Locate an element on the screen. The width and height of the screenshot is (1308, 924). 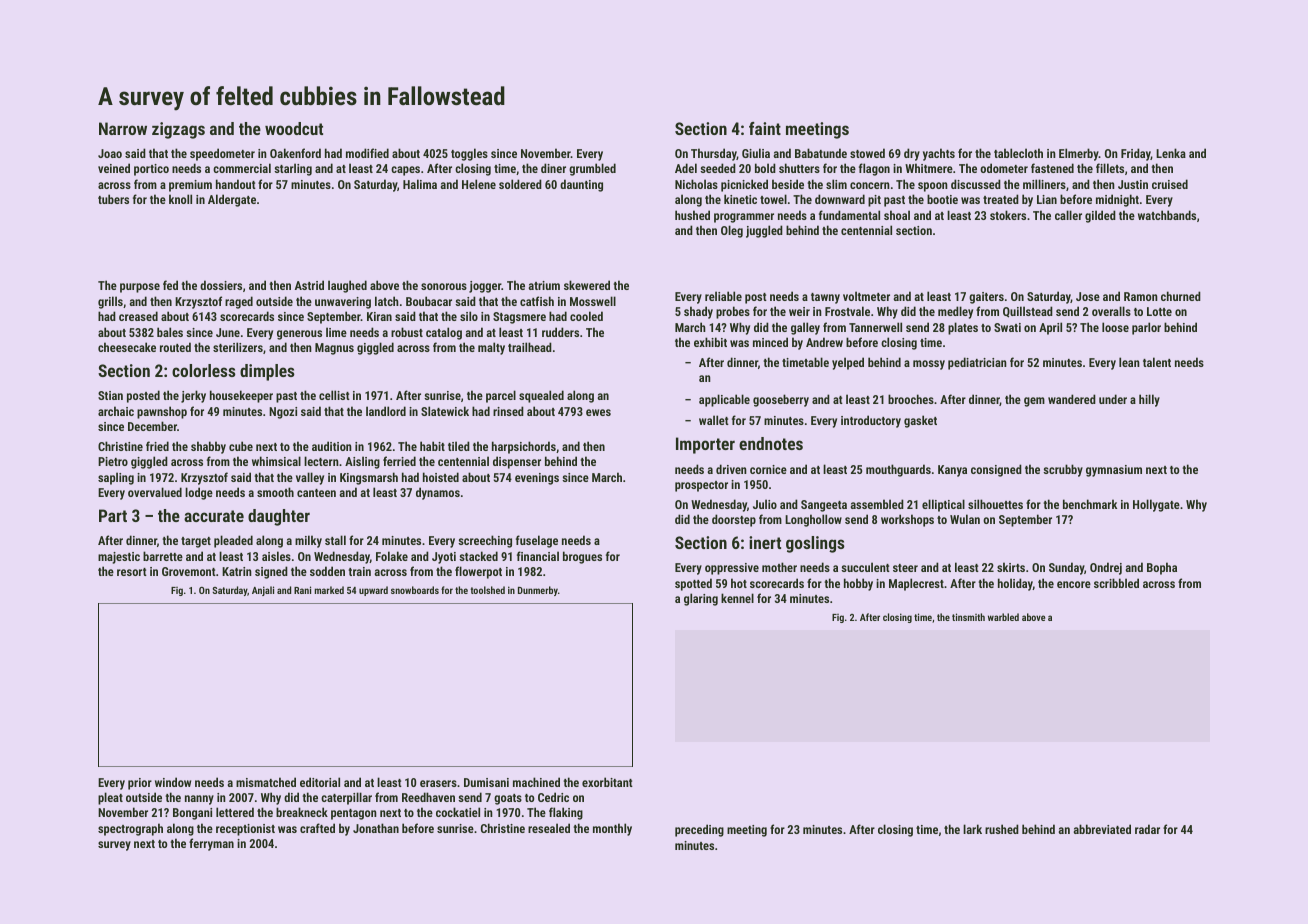
Kingsmarsh is located at coordinates (369, 478).
